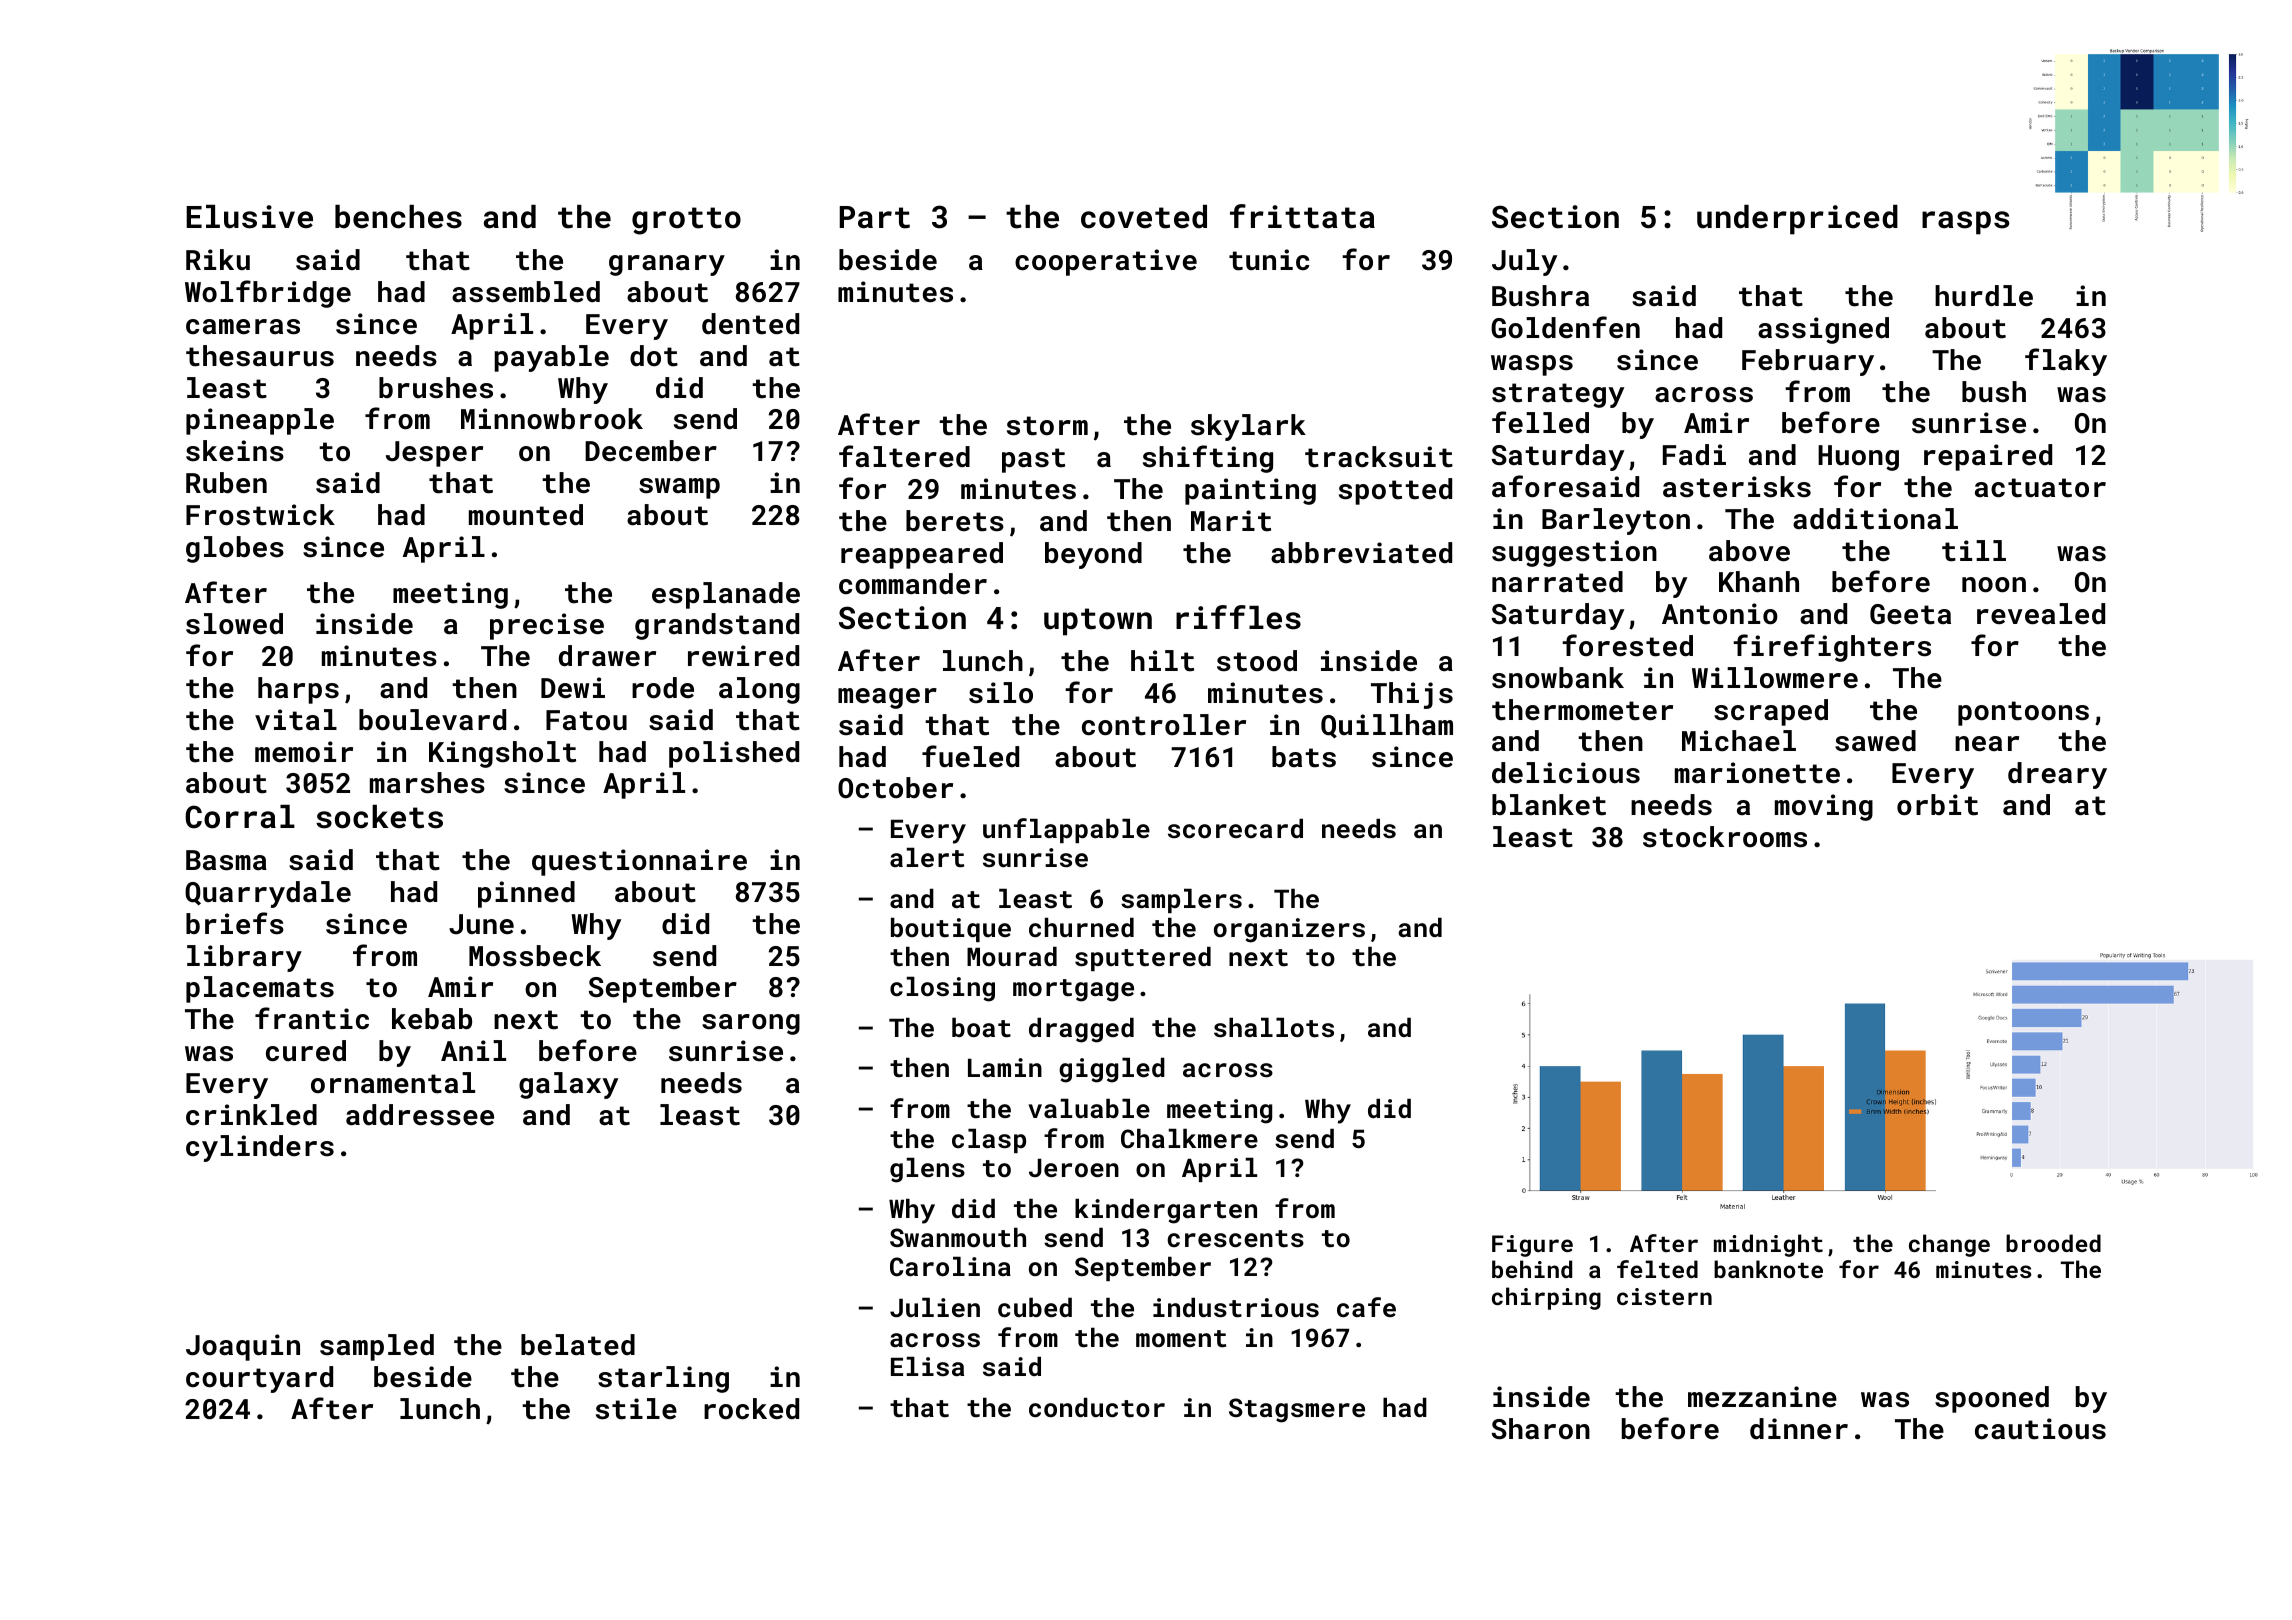 The width and height of the screenshot is (2292, 1620). Describe the element at coordinates (636, 1409) in the screenshot. I see `stile` at that location.
